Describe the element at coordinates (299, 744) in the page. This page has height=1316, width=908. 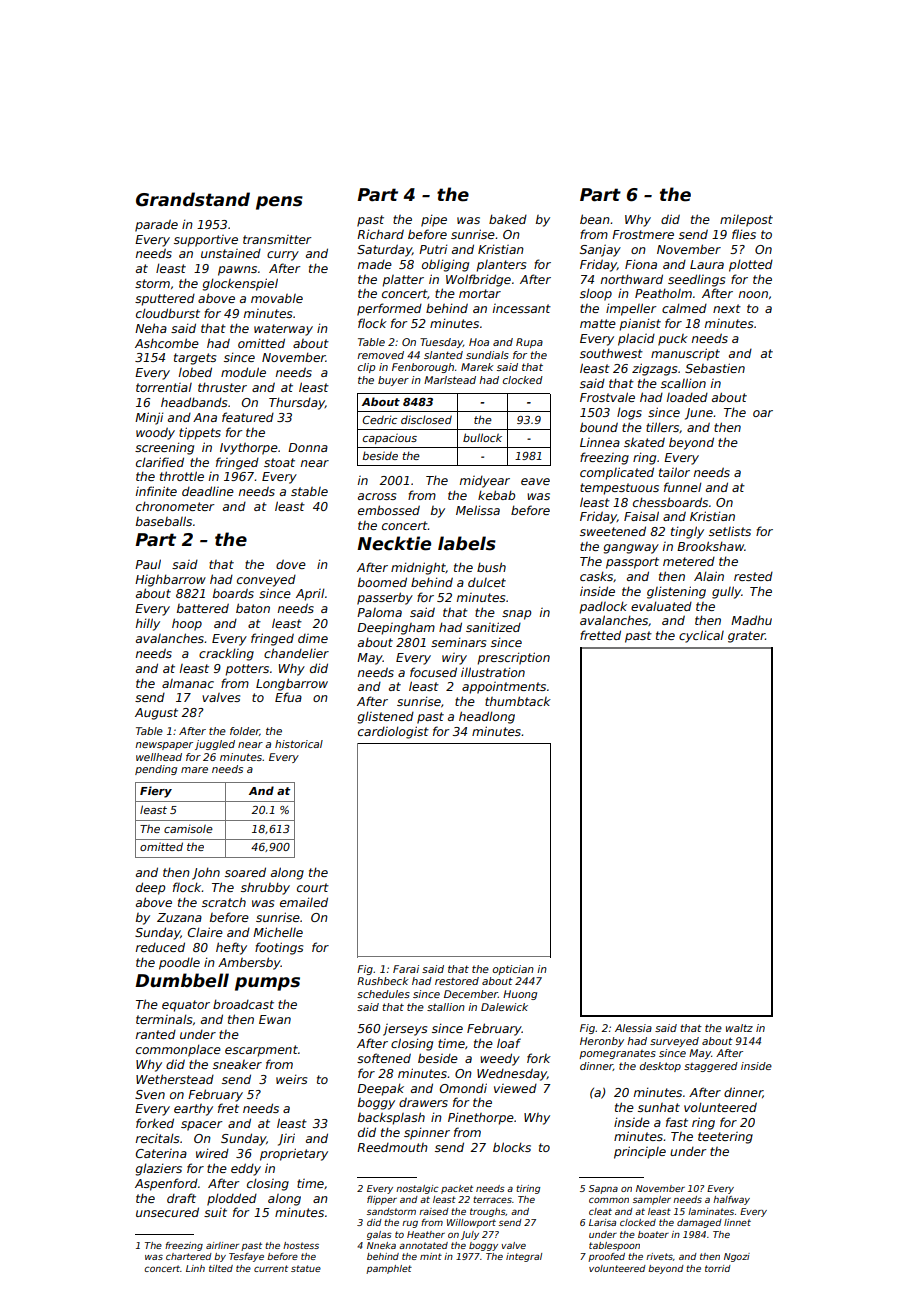
I see `historical` at that location.
